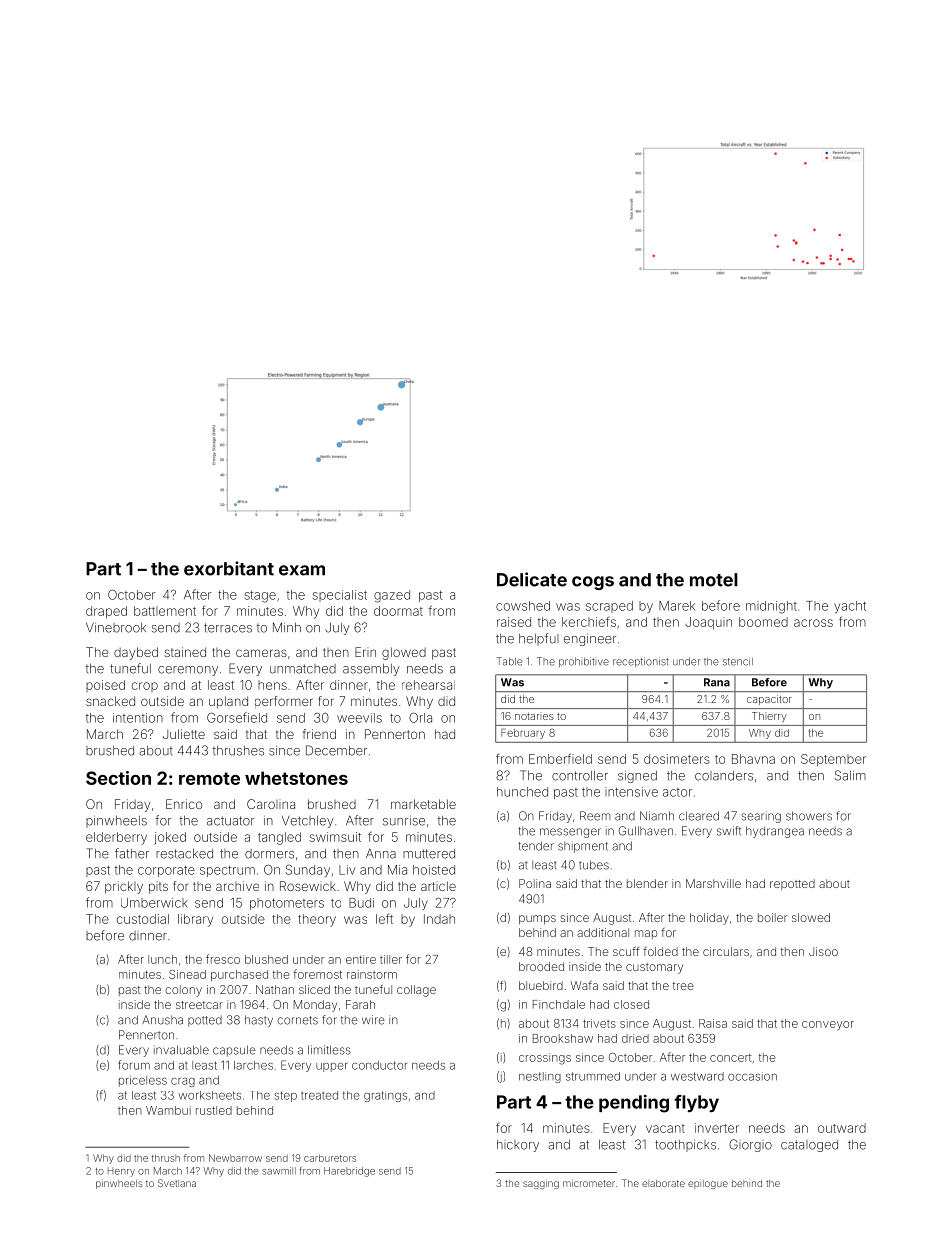 The width and height of the page is (952, 1233). Describe the element at coordinates (162, 1020) in the page. I see `Anusha` at that location.
